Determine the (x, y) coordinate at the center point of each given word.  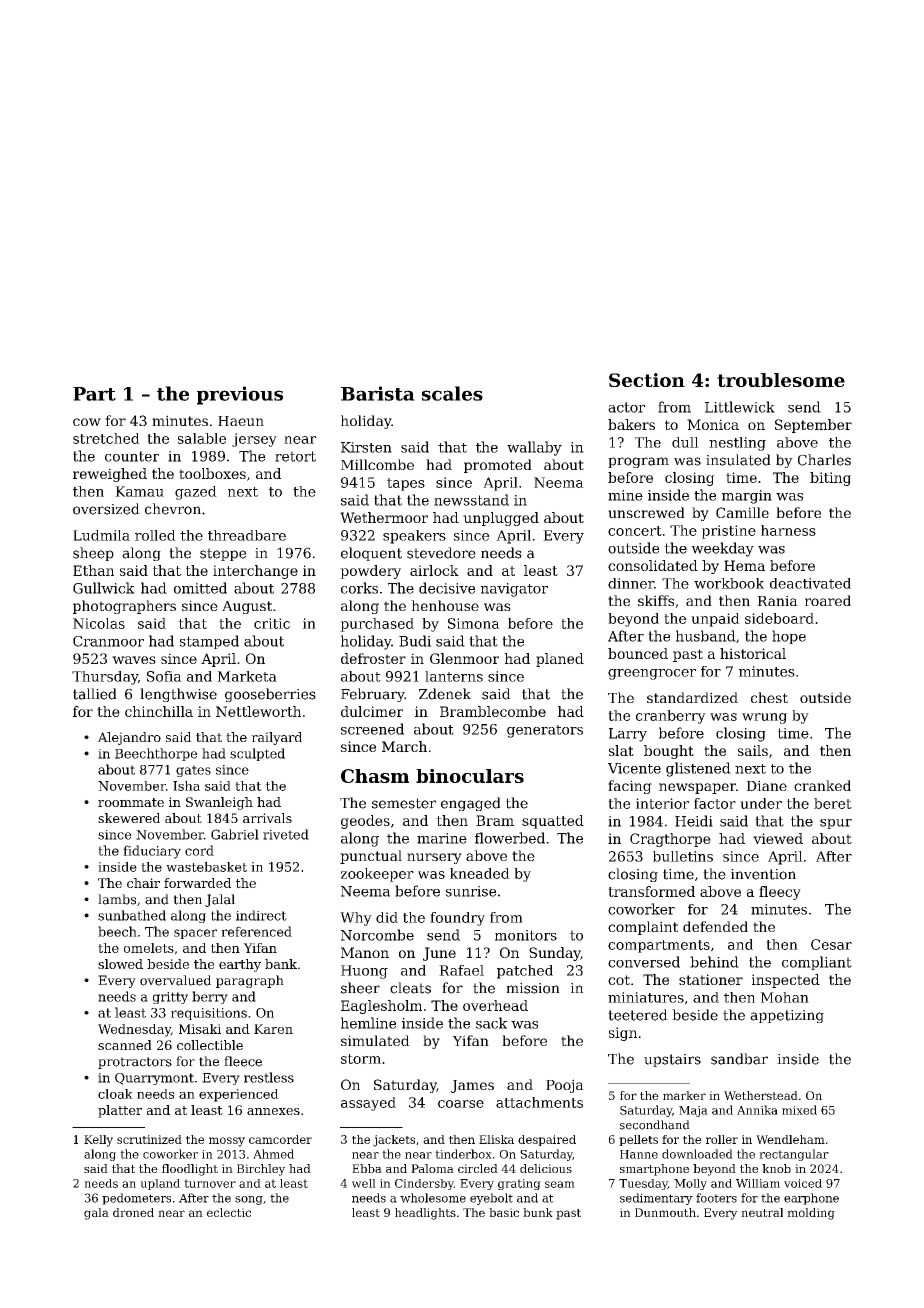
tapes (406, 484)
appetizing (787, 1016)
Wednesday (134, 1030)
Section (647, 380)
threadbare (247, 535)
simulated (375, 1040)
